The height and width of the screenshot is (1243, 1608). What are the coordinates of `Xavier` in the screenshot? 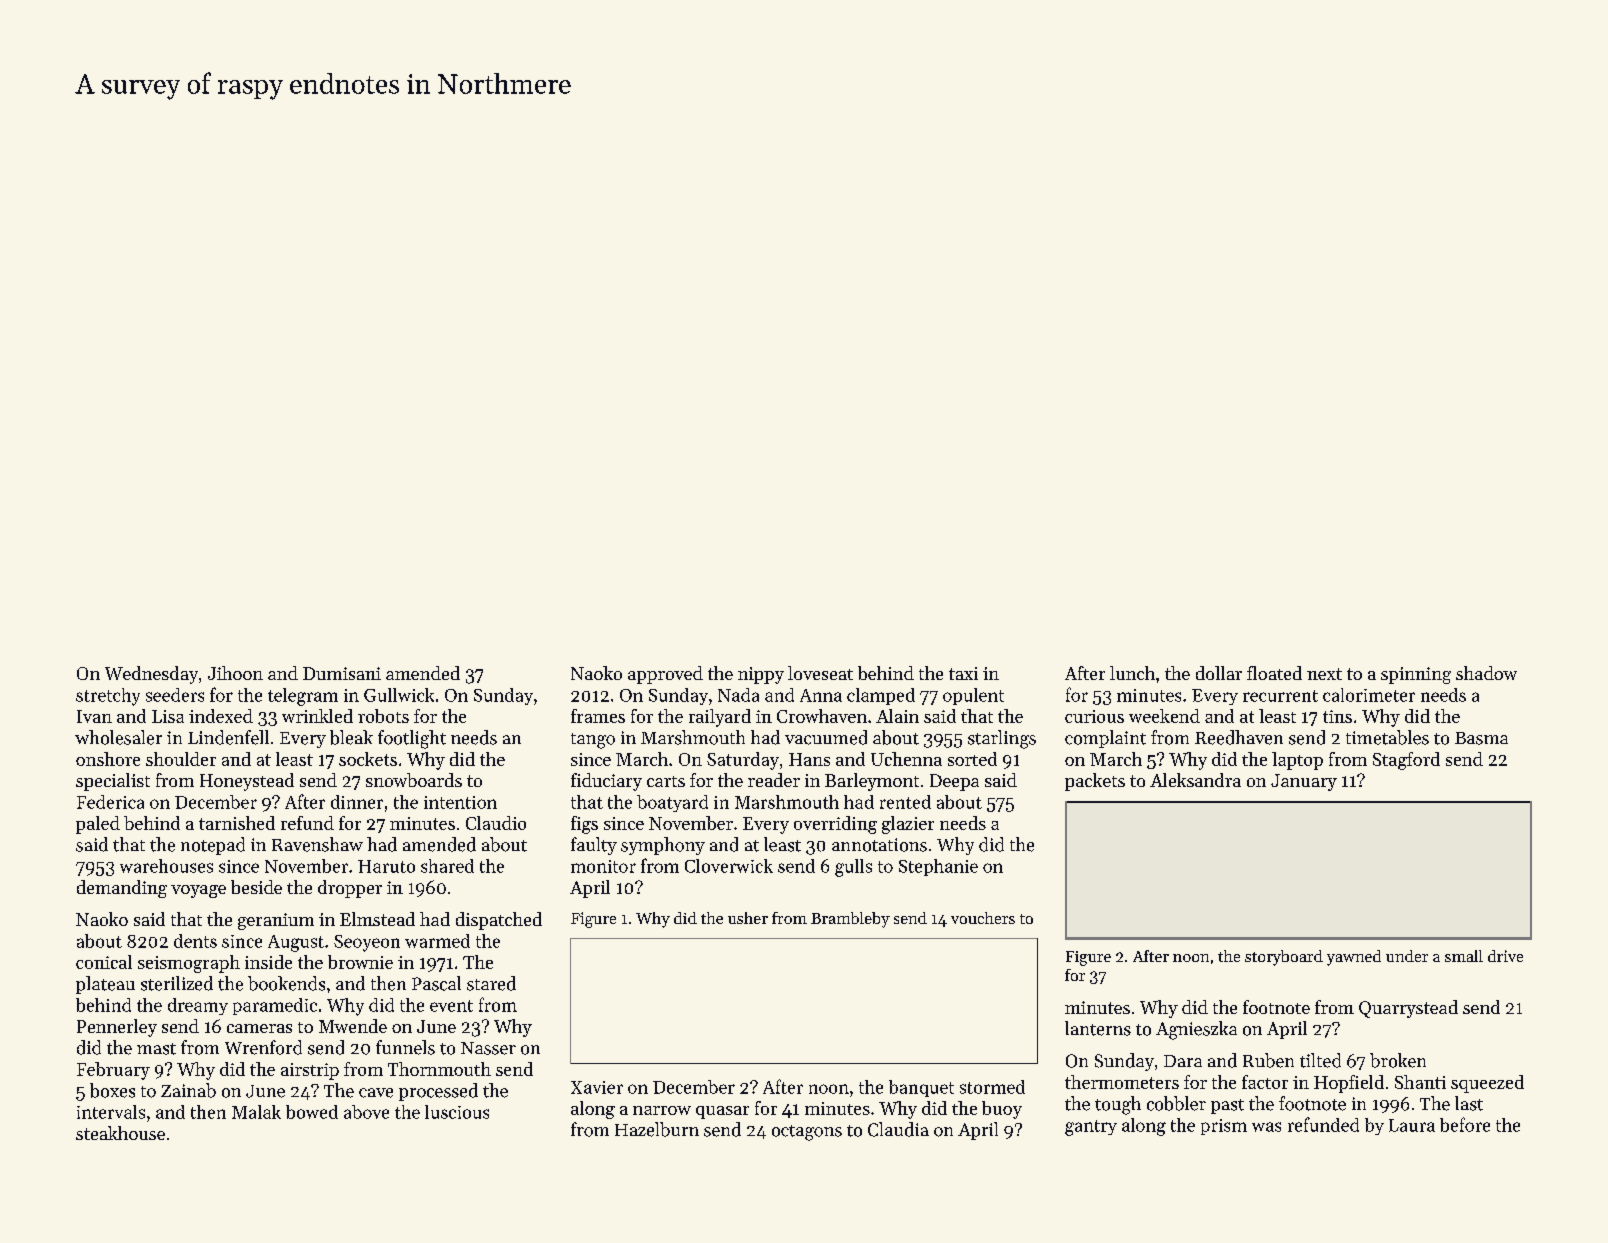 It's located at (597, 1087).
